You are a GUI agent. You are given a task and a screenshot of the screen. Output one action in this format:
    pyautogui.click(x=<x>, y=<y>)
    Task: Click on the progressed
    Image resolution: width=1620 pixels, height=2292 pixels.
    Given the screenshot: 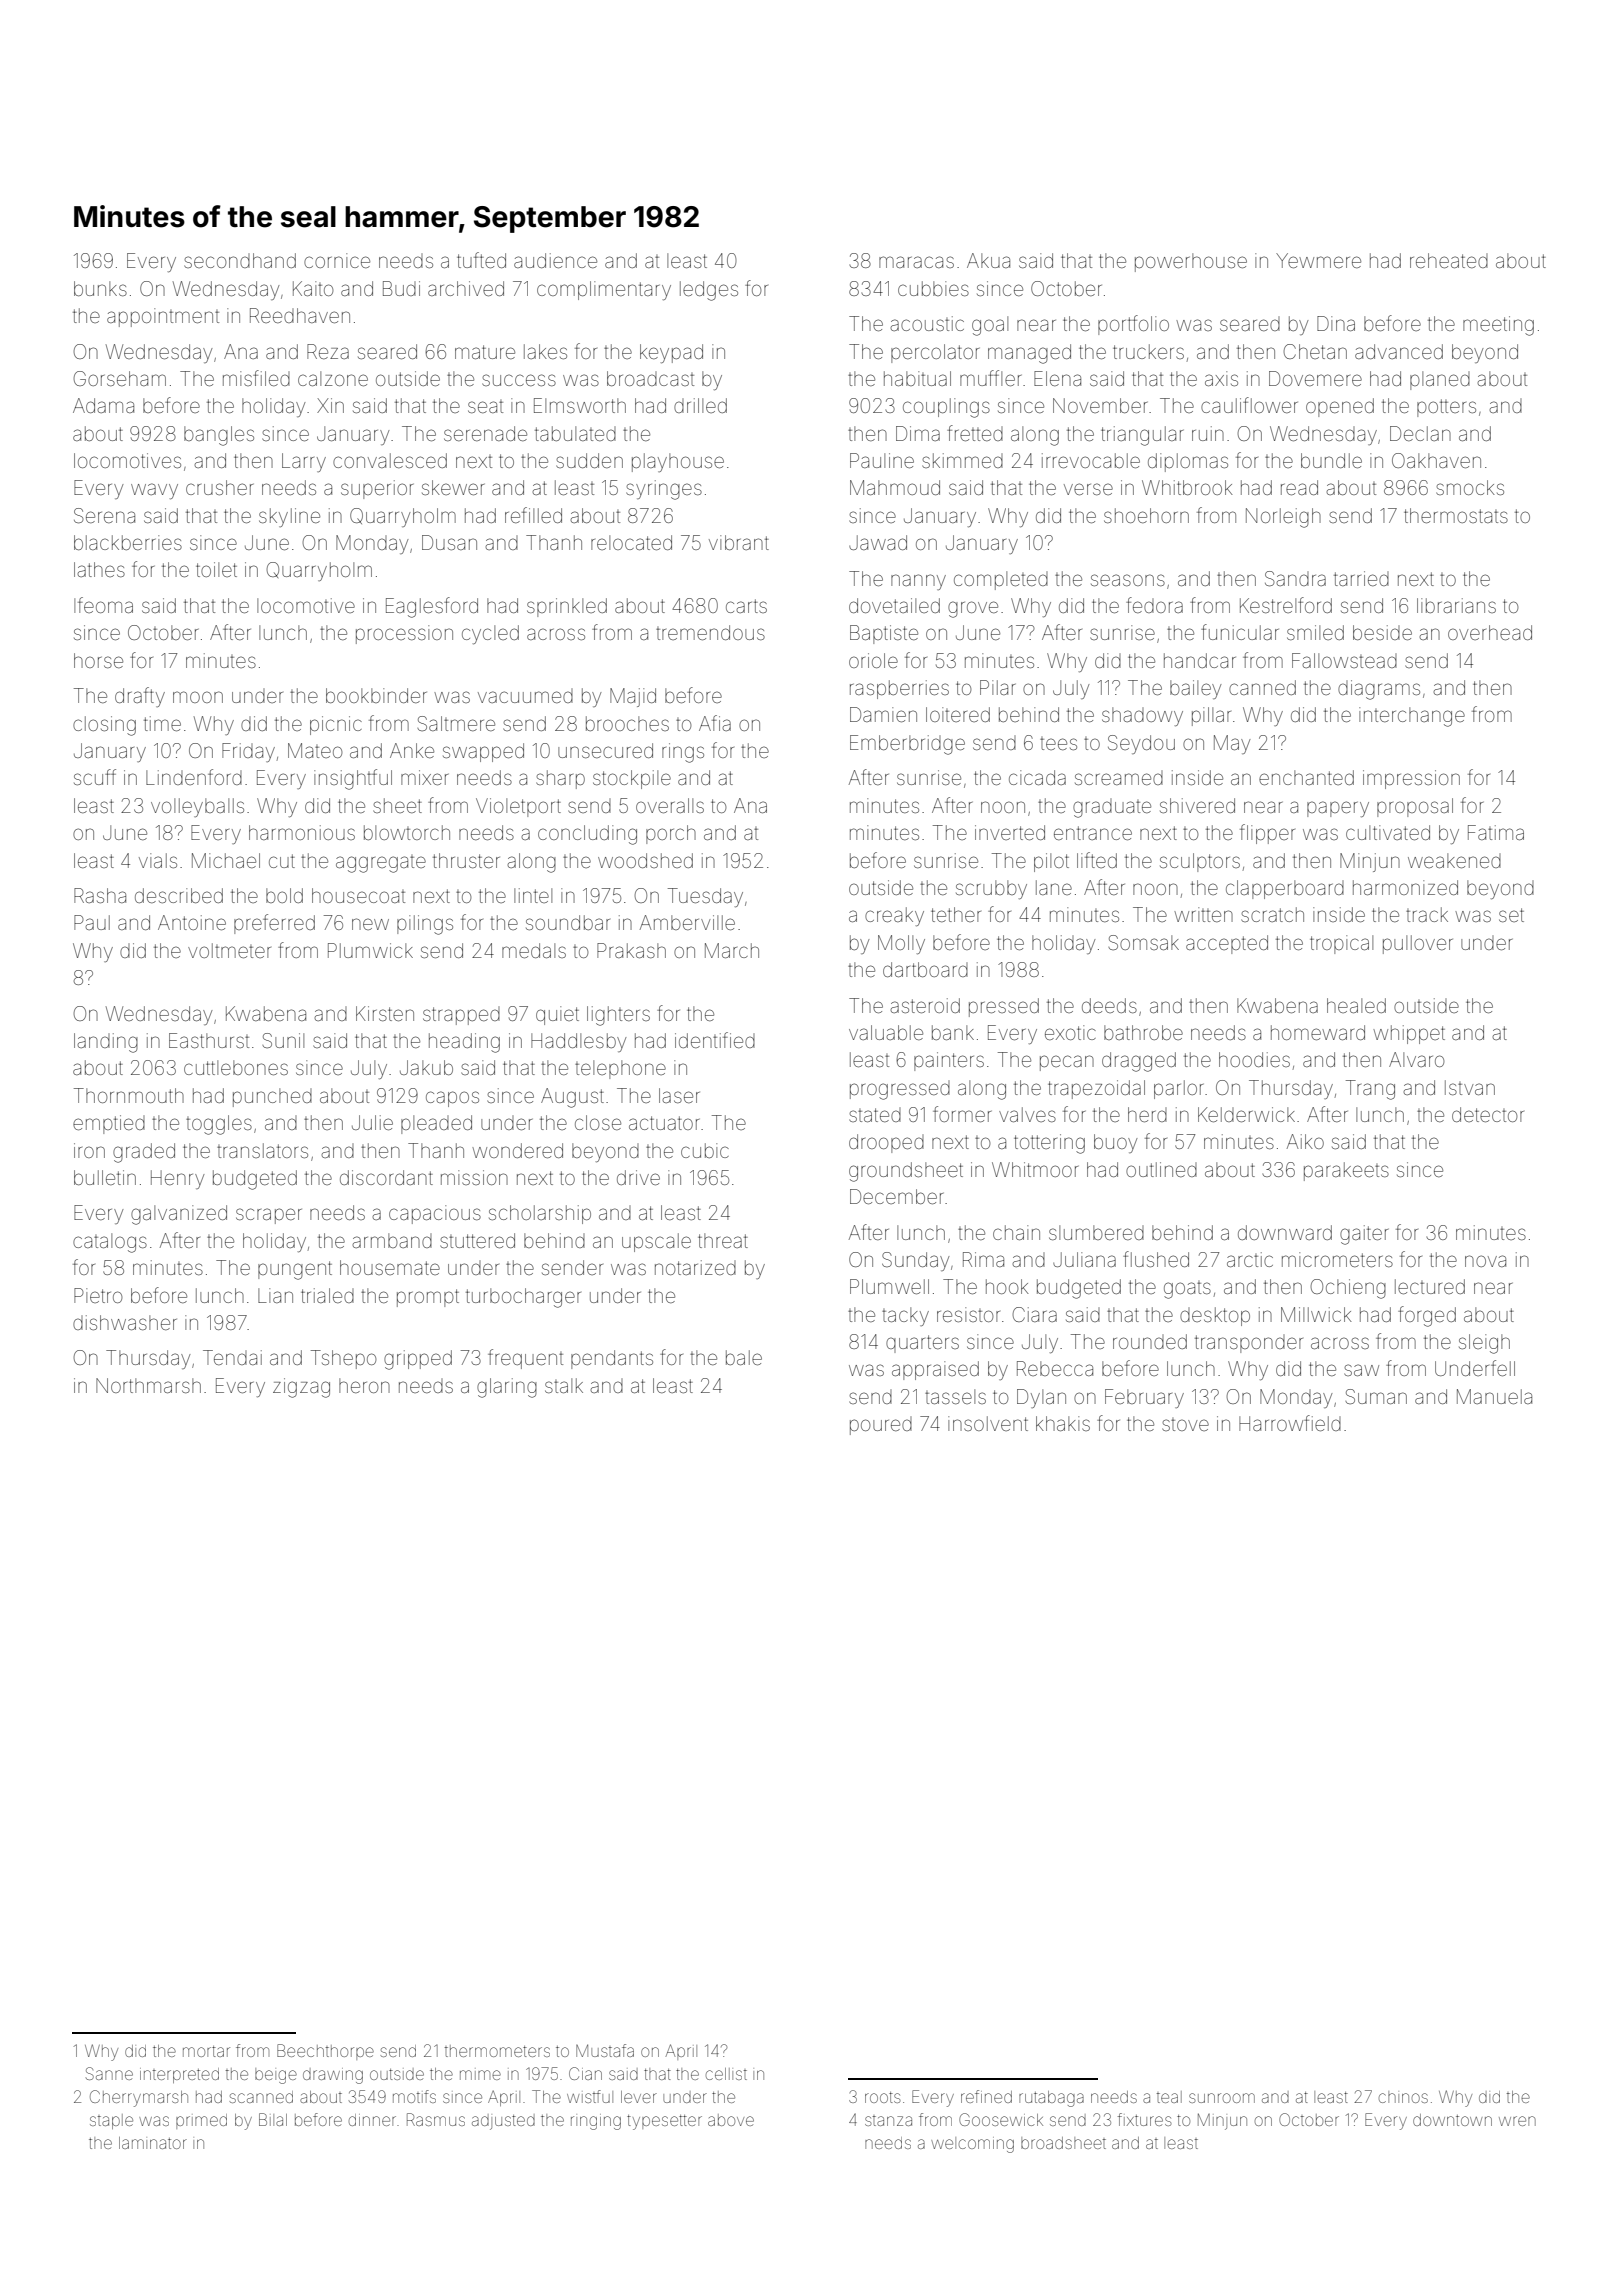 What is the action you would take?
    pyautogui.click(x=900, y=1090)
